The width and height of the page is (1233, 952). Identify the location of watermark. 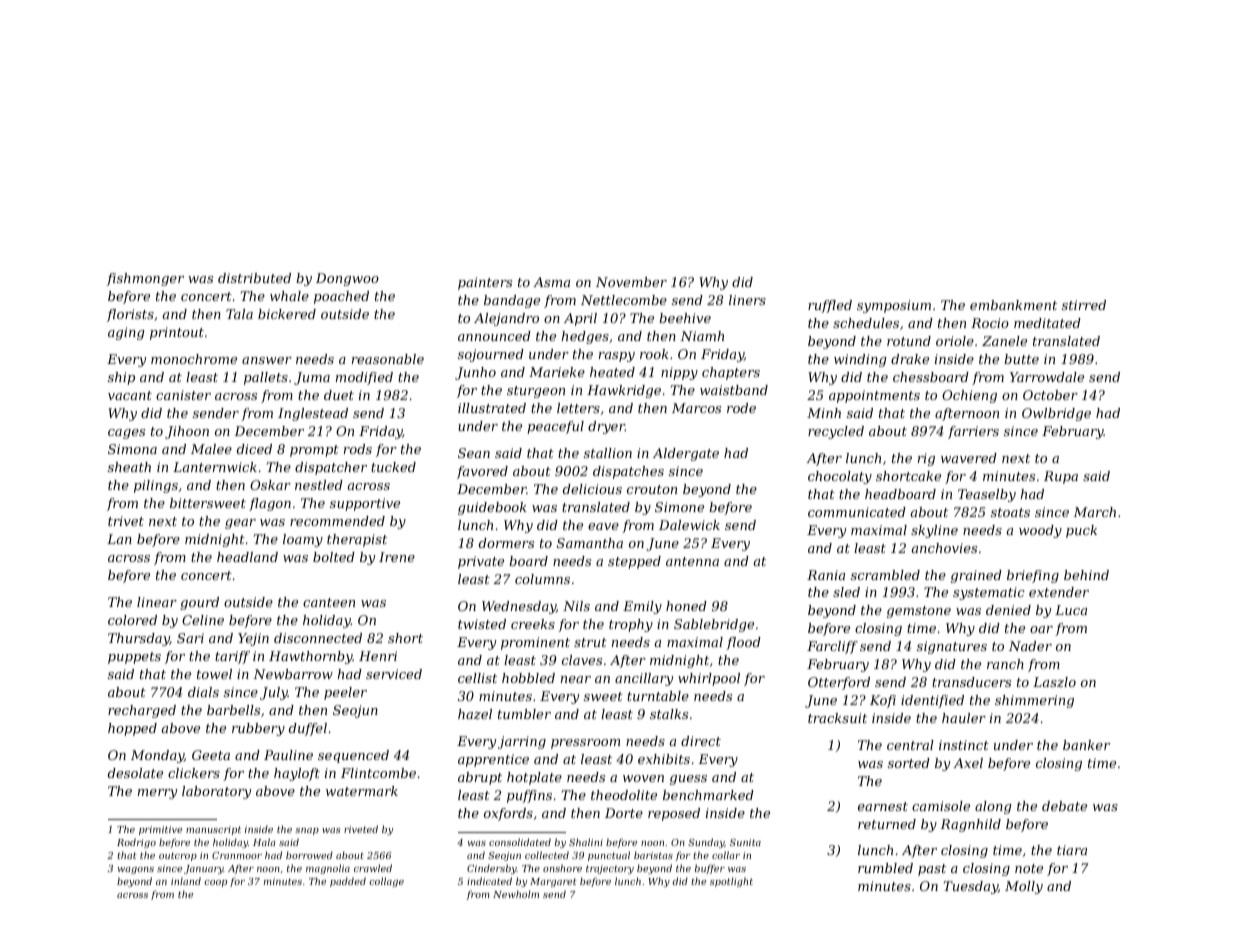
(362, 791).
